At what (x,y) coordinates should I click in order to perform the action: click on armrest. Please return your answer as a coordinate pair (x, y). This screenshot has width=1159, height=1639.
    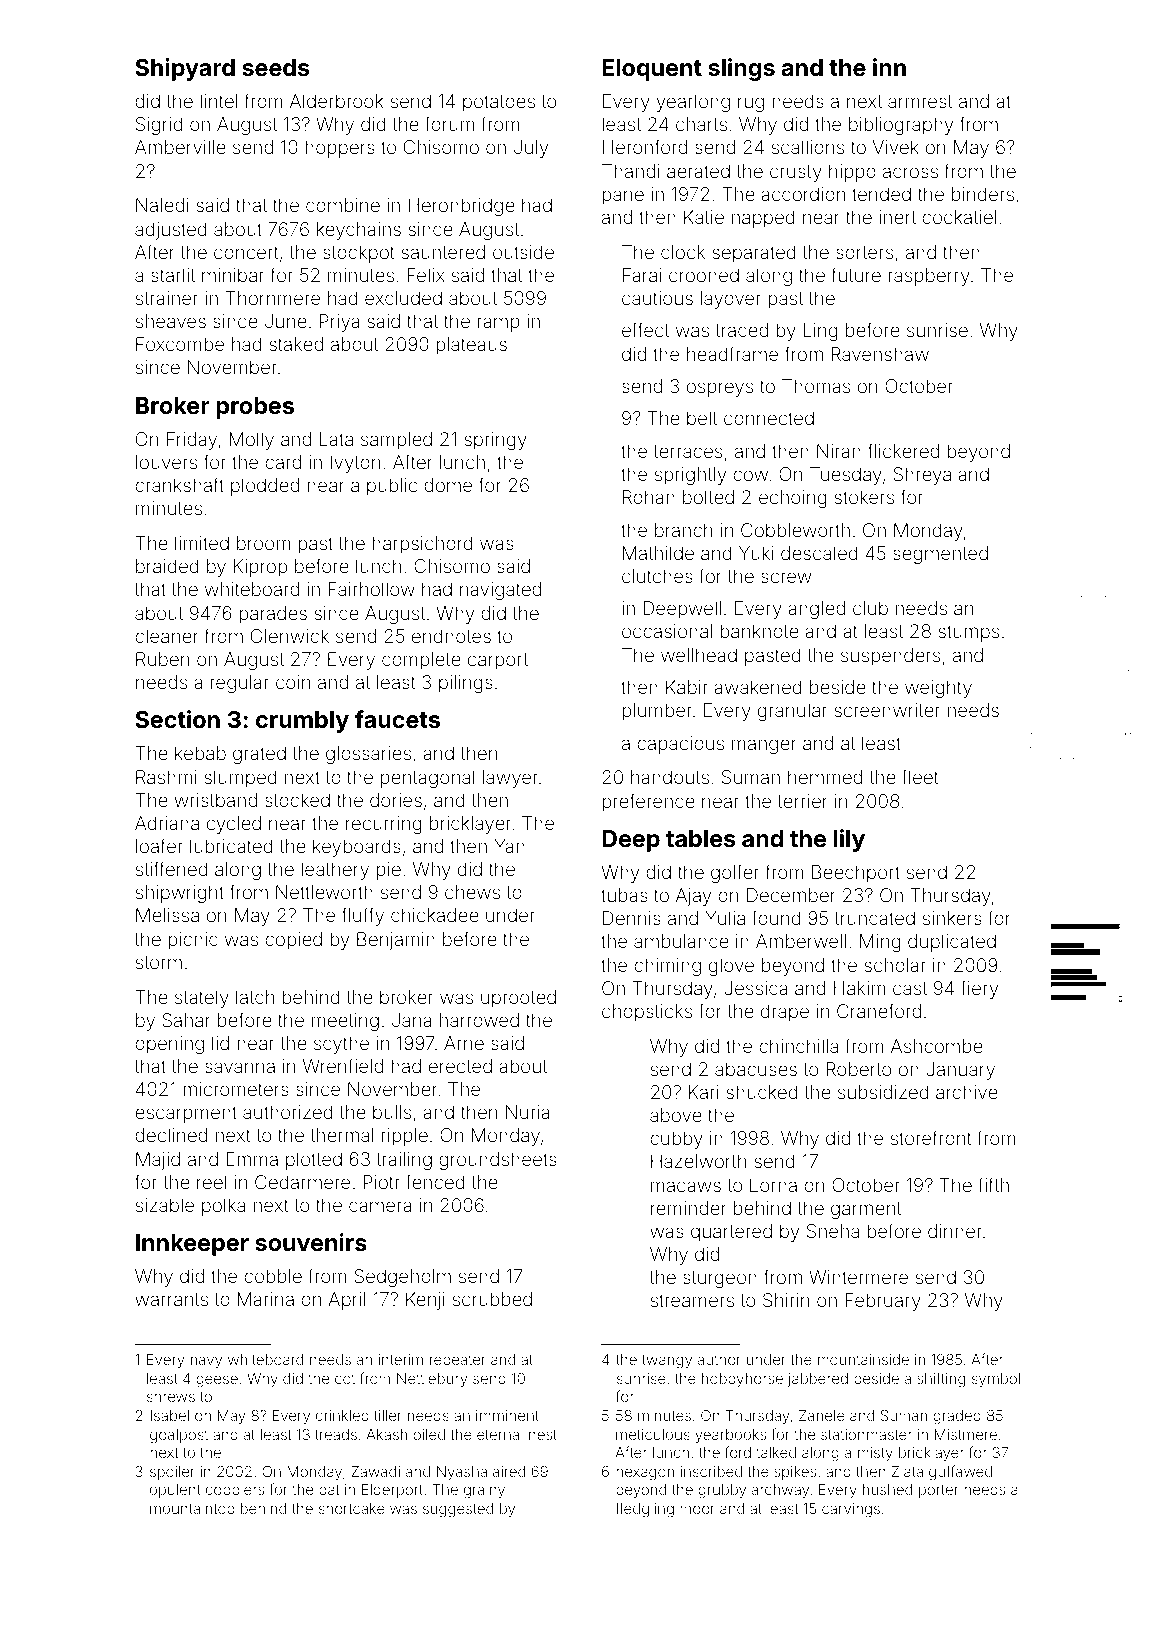
    Looking at the image, I should click on (920, 101).
